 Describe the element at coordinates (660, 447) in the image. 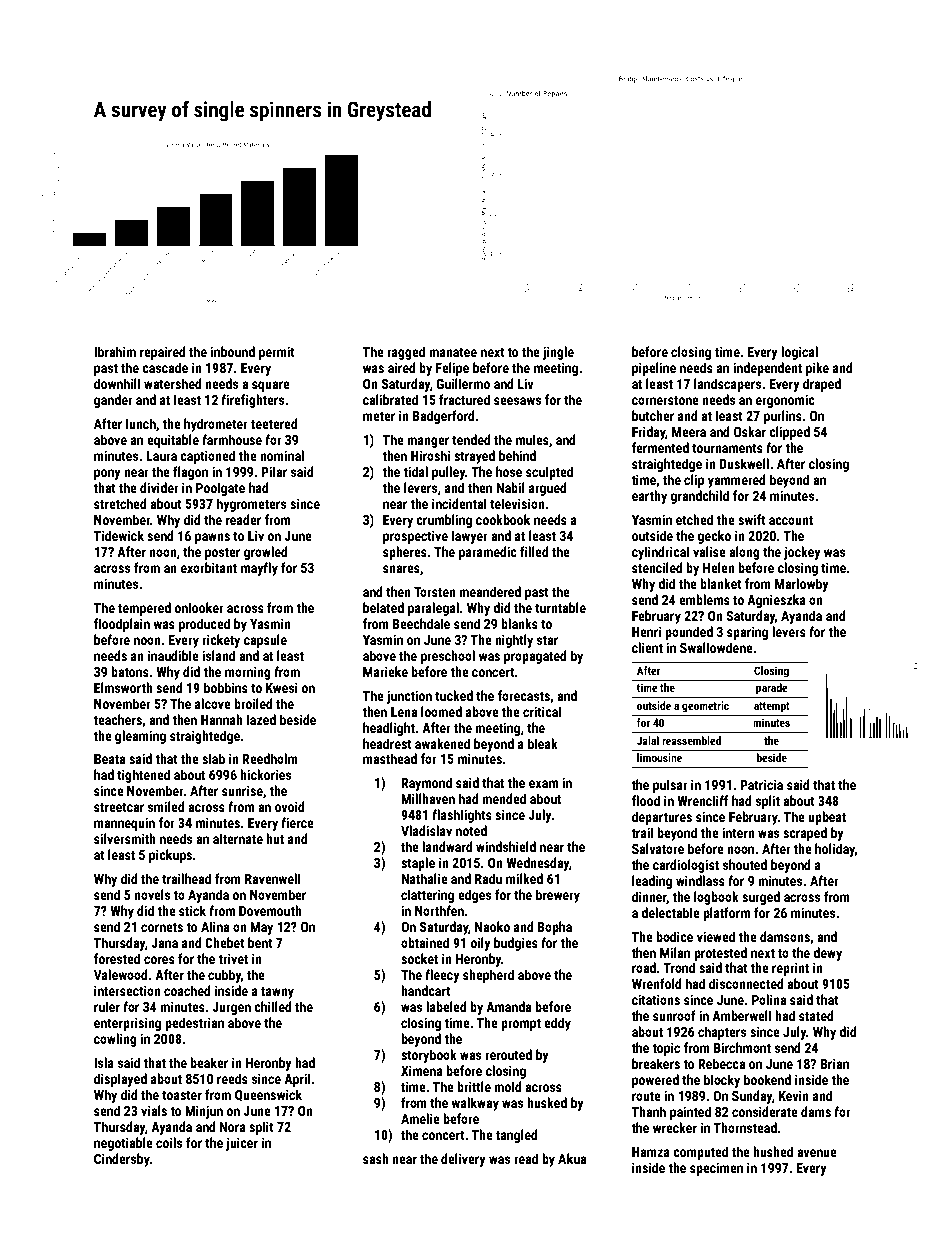

I see `fermented` at that location.
